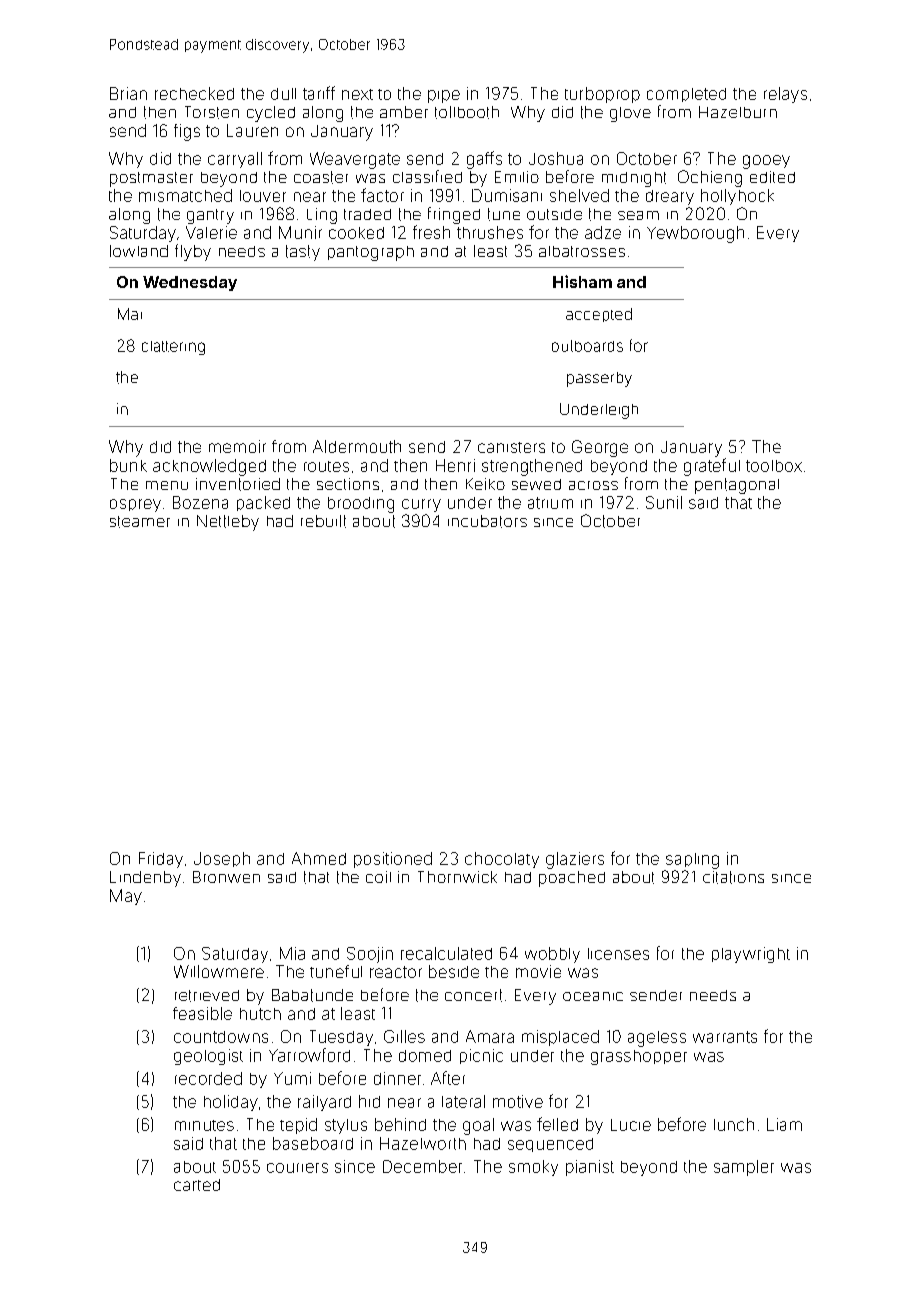 The height and width of the image is (1308, 924). I want to click on rebuilt, so click(323, 521).
